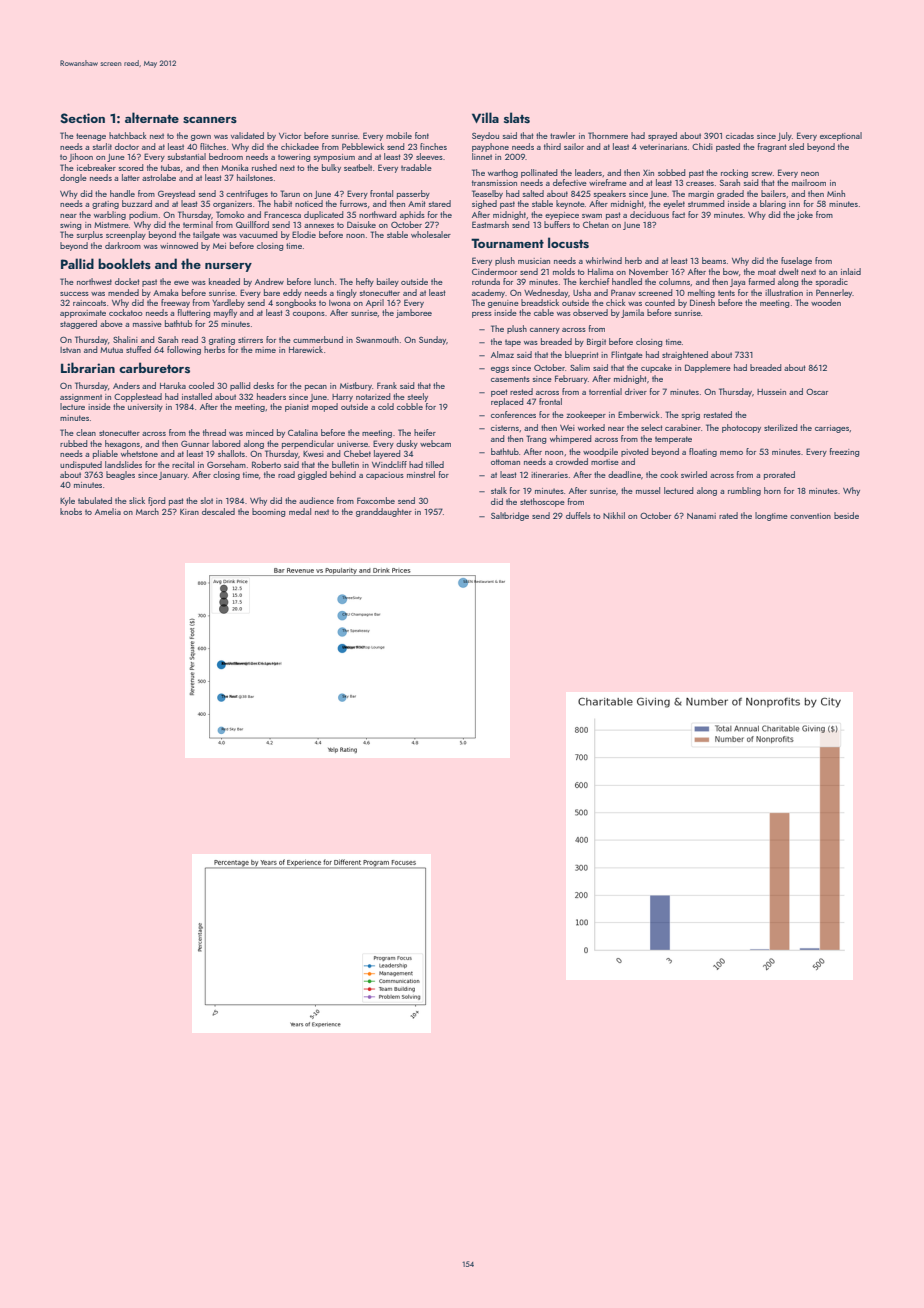 This document has width=924, height=1308. What do you see at coordinates (596, 224) in the document?
I see `Chetan` at bounding box center [596, 224].
